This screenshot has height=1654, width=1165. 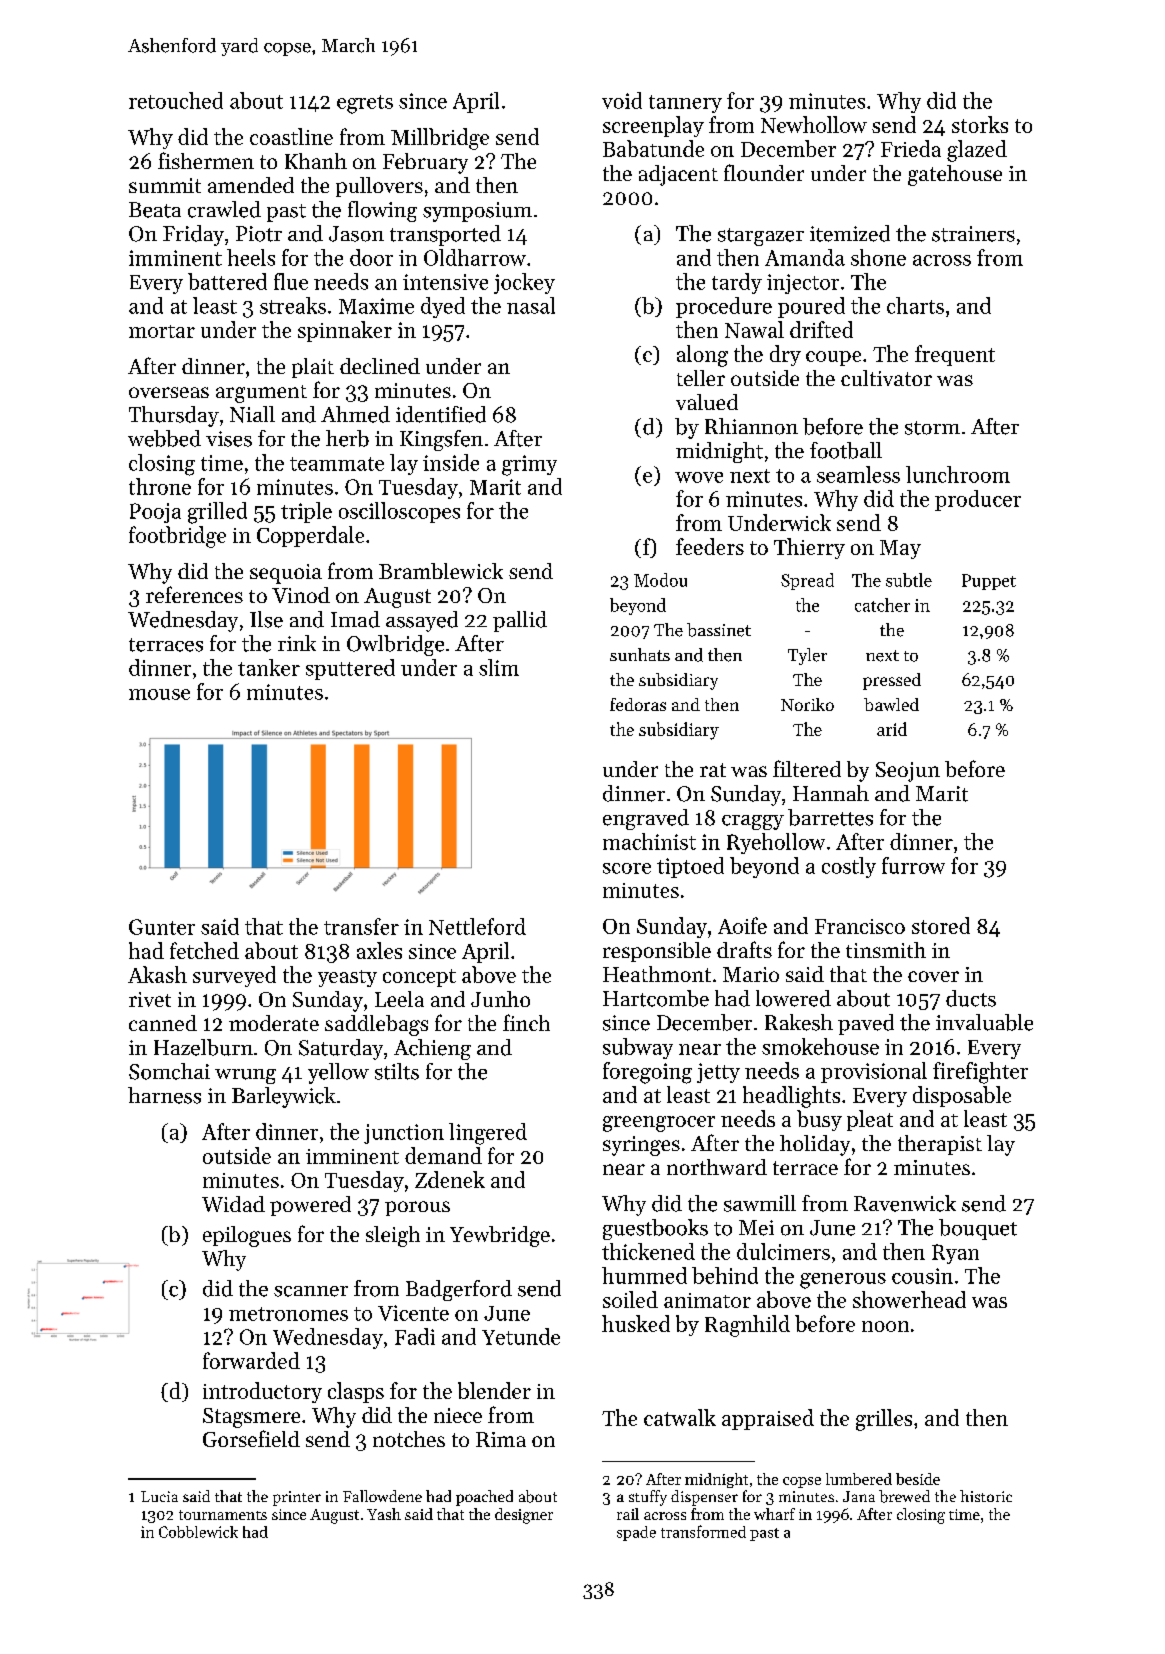 What do you see at coordinates (194, 594) in the screenshot?
I see `references` at bounding box center [194, 594].
